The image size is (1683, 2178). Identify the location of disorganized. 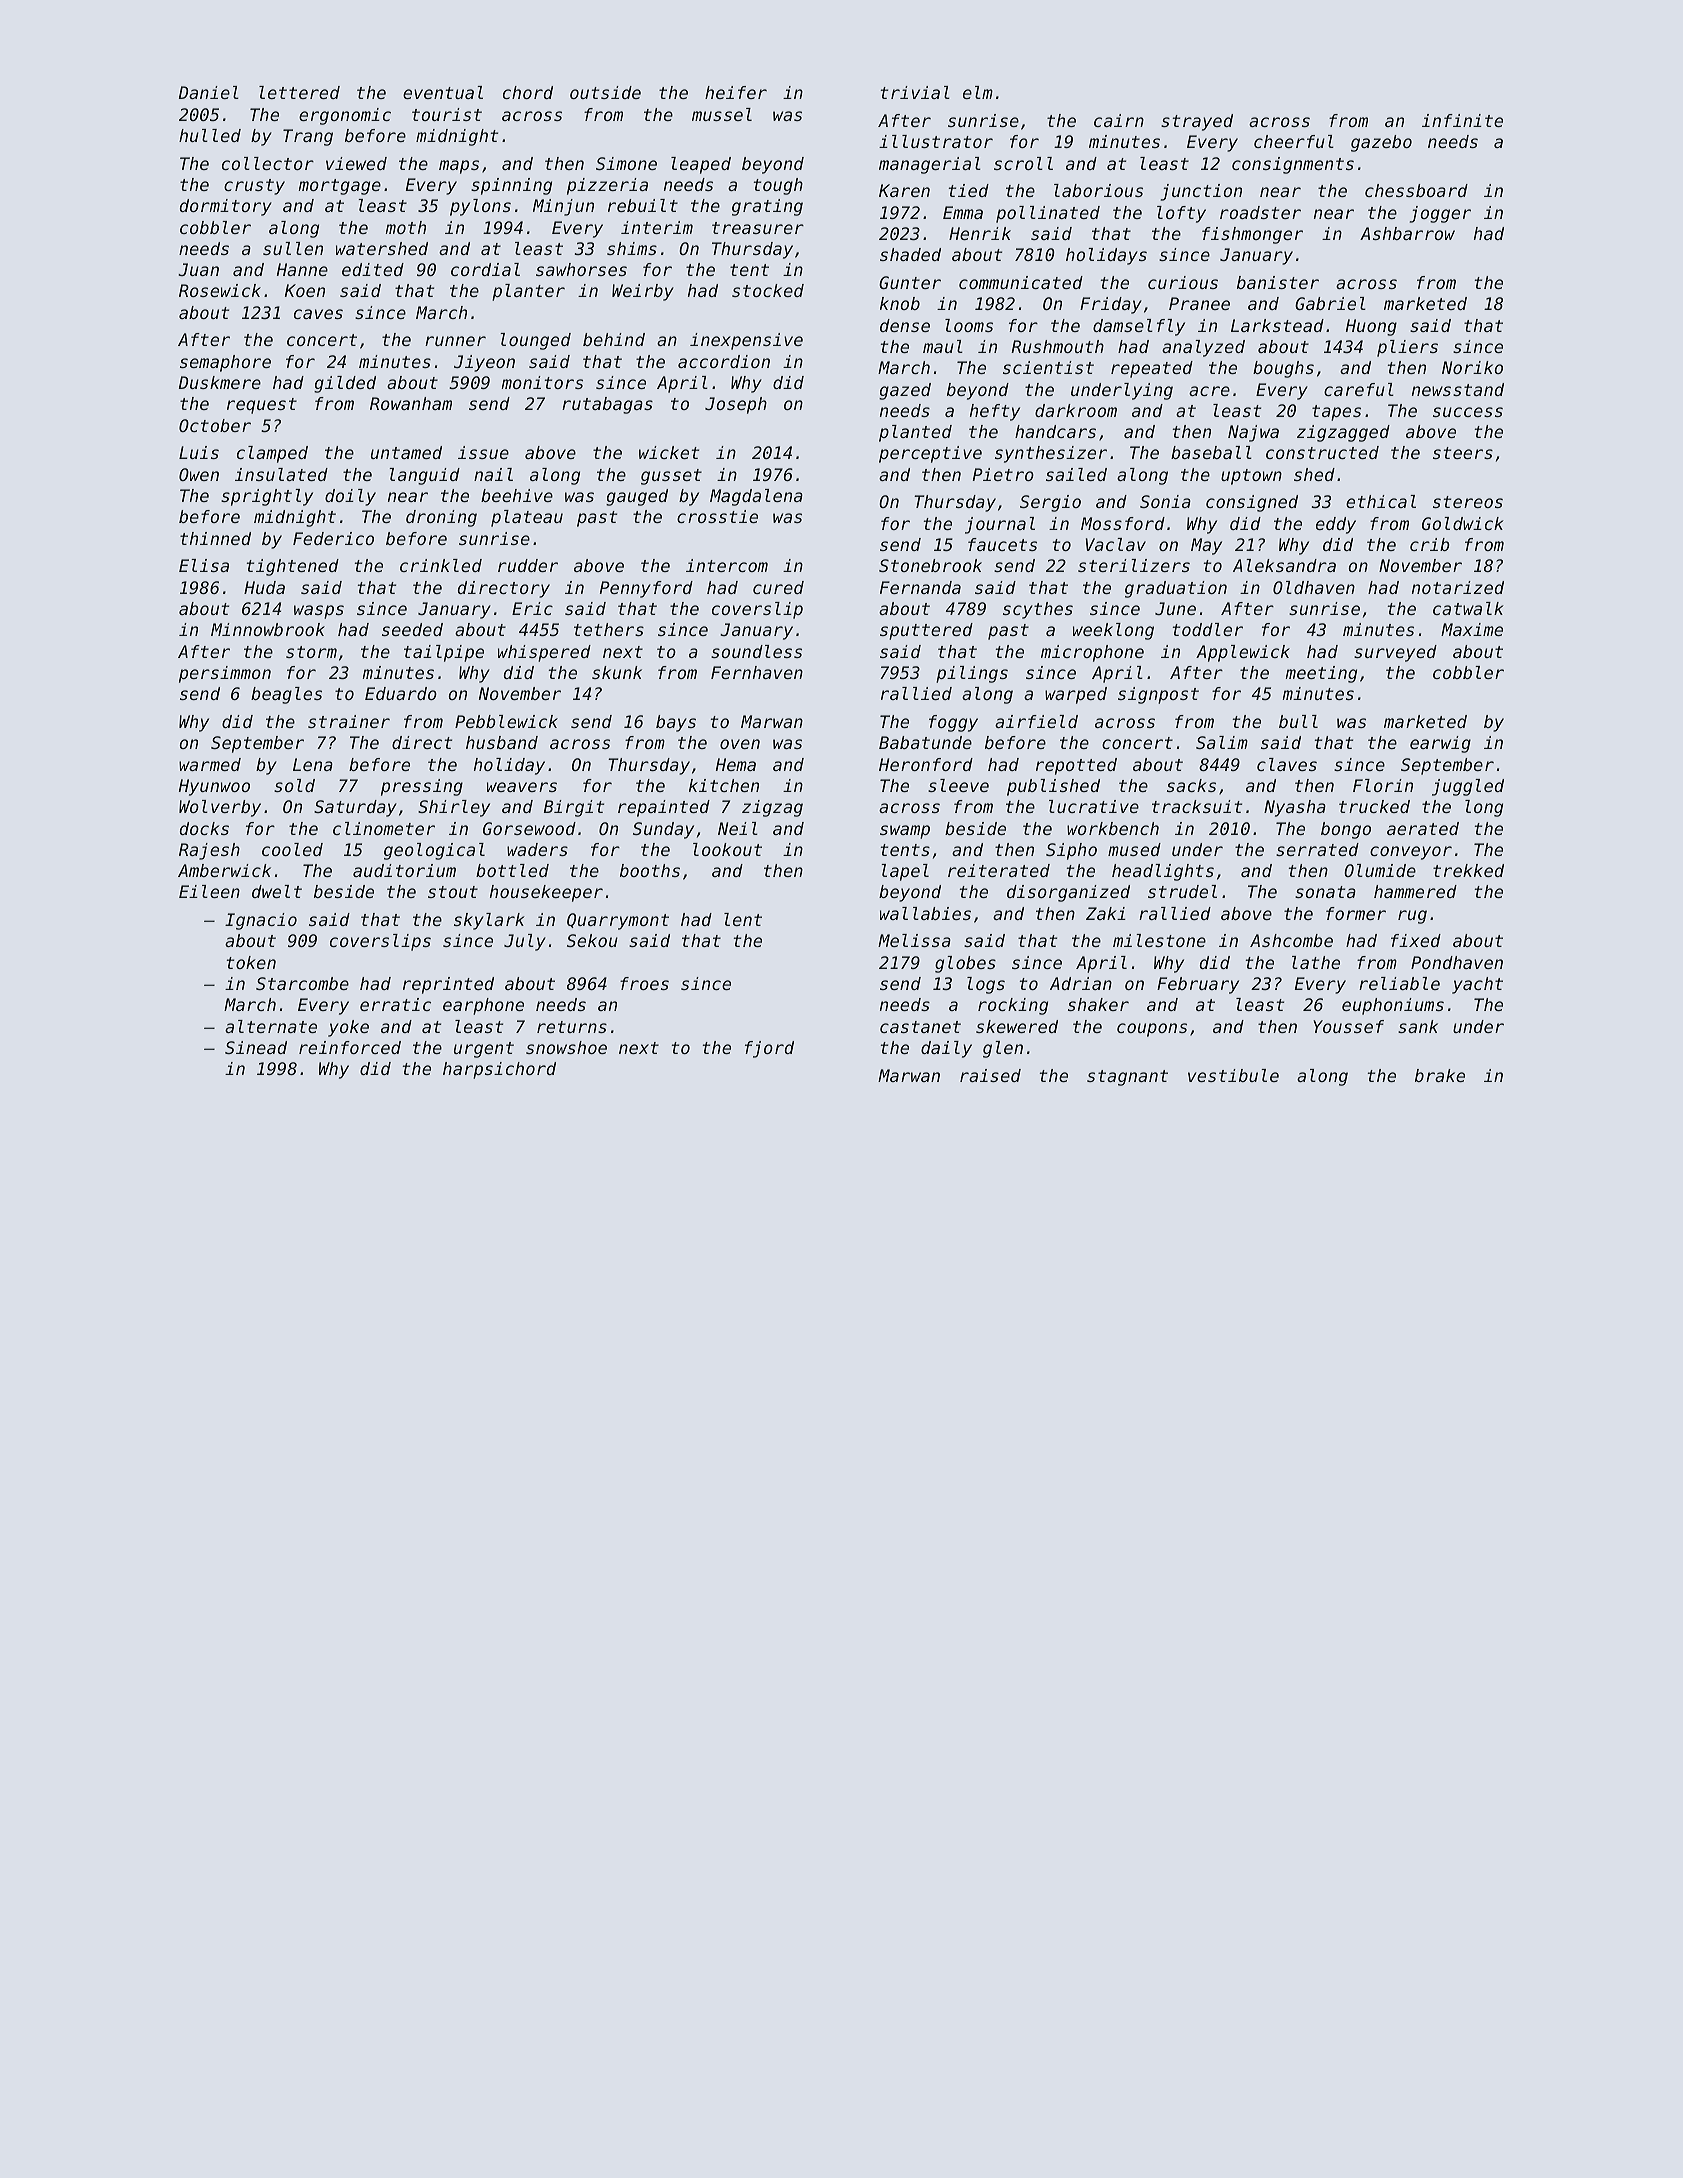
(1068, 893).
